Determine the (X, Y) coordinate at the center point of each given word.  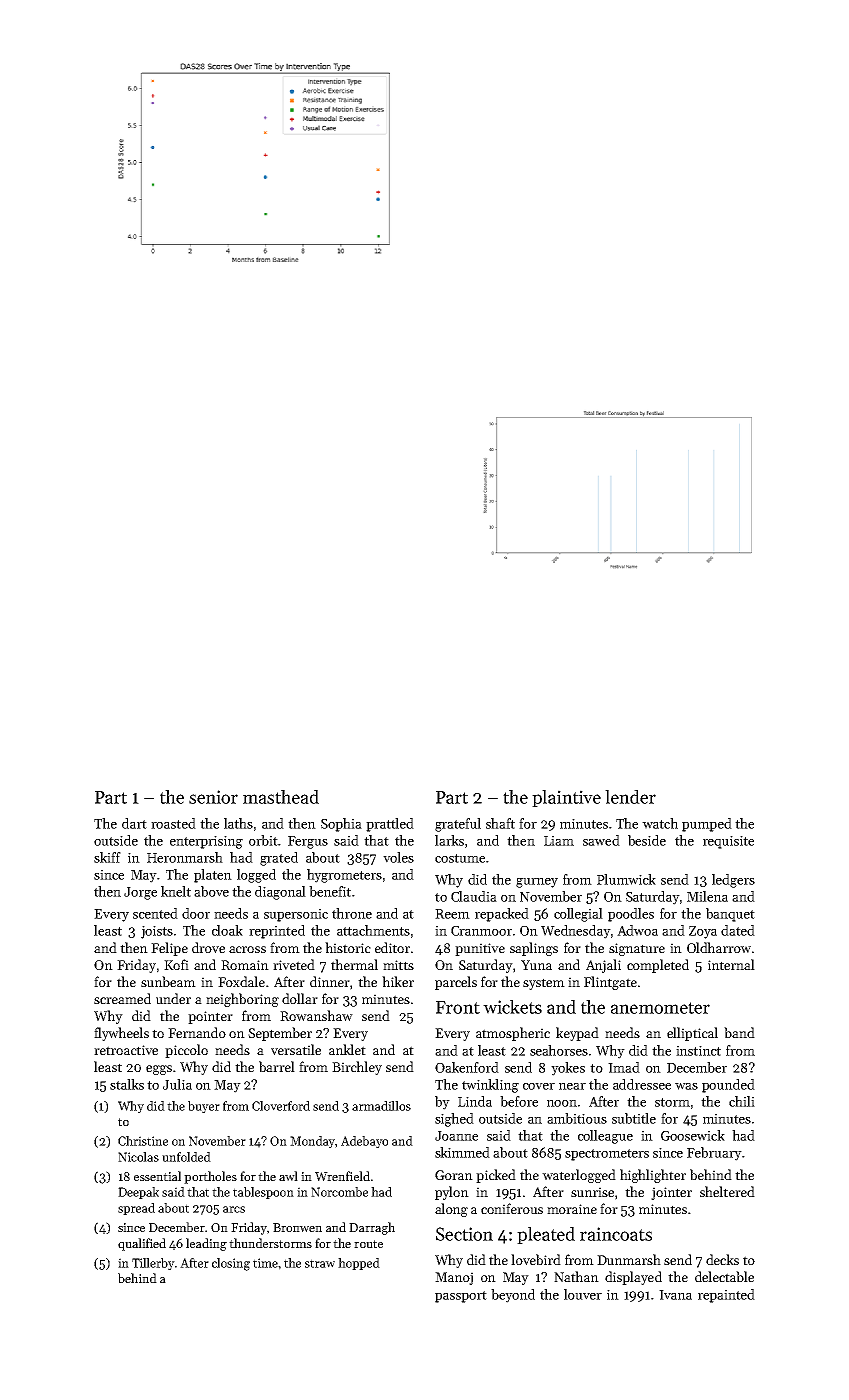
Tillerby (153, 1264)
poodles (631, 915)
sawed (601, 840)
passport (461, 1297)
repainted (726, 1296)
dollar (300, 998)
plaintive (566, 798)
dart (134, 823)
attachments (373, 930)
